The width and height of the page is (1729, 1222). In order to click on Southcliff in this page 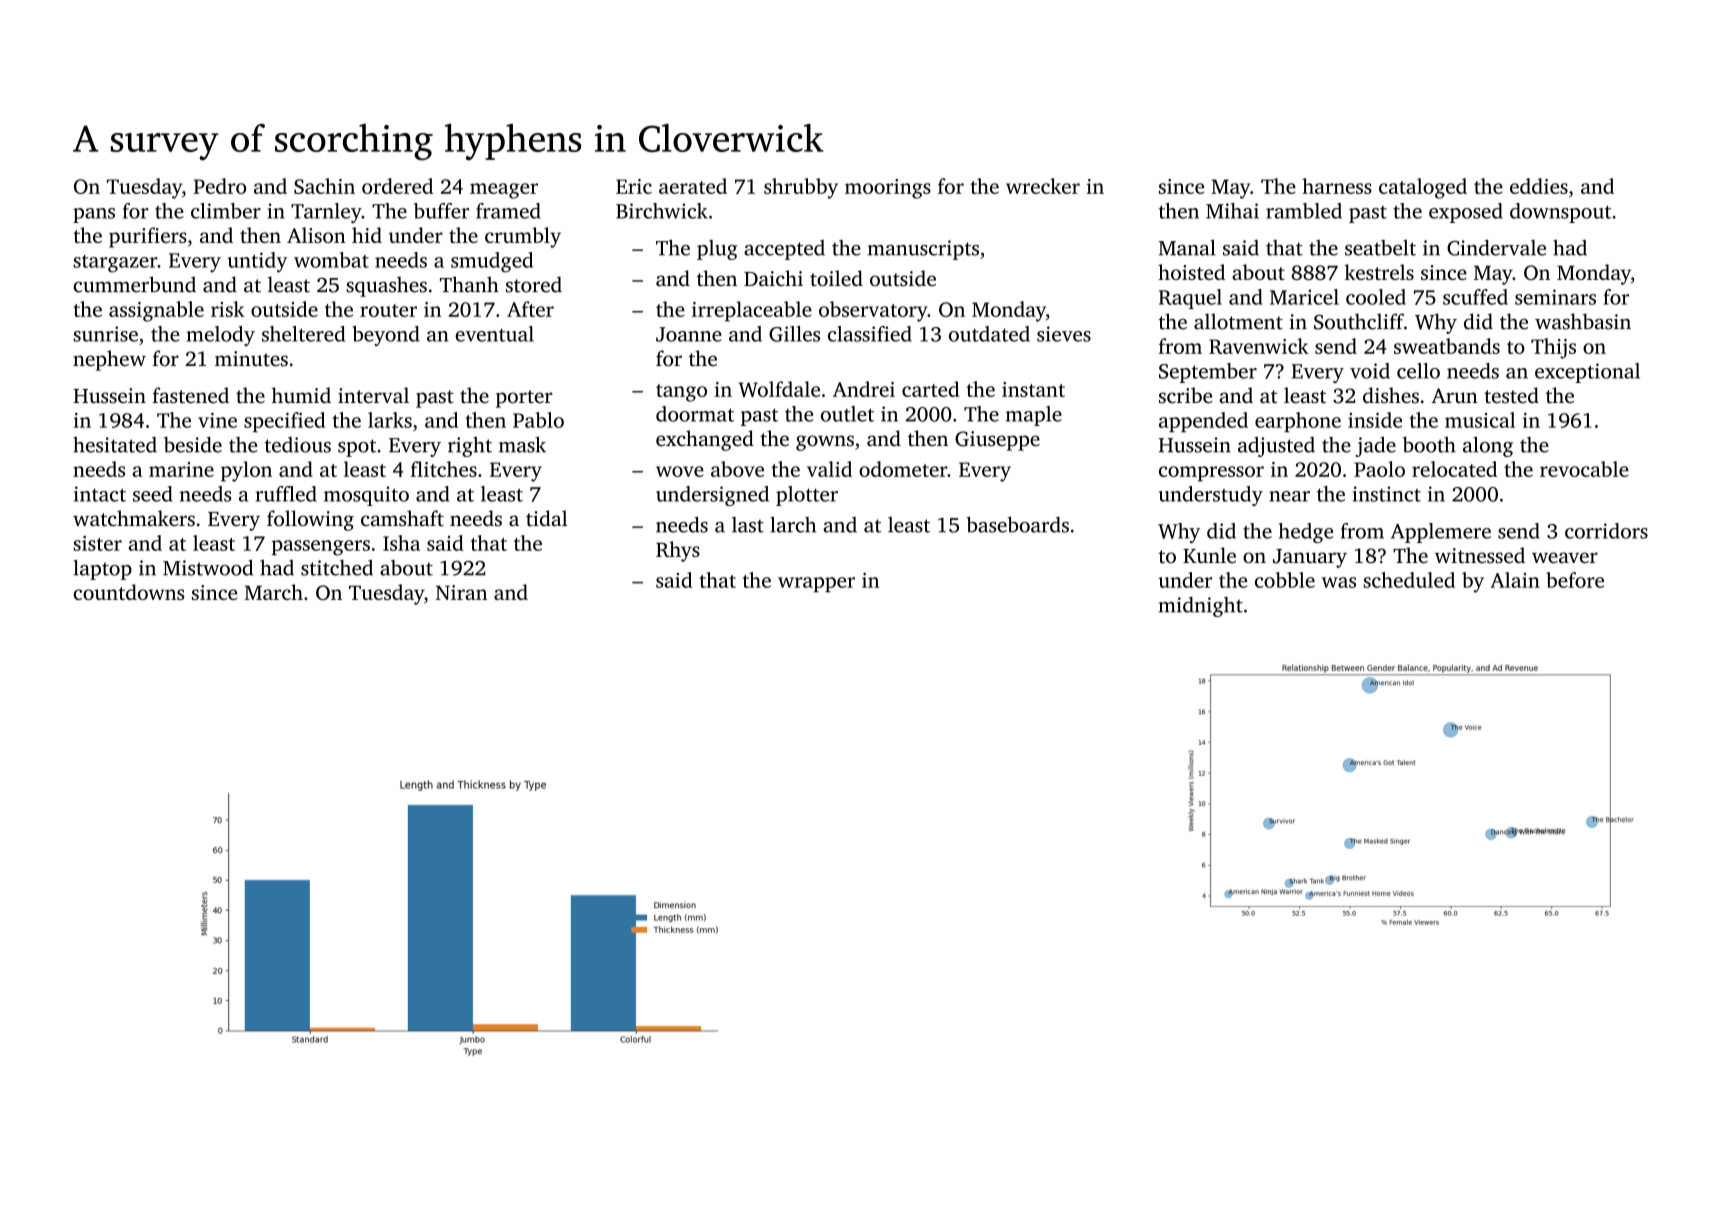, I will do `click(1359, 321)`.
